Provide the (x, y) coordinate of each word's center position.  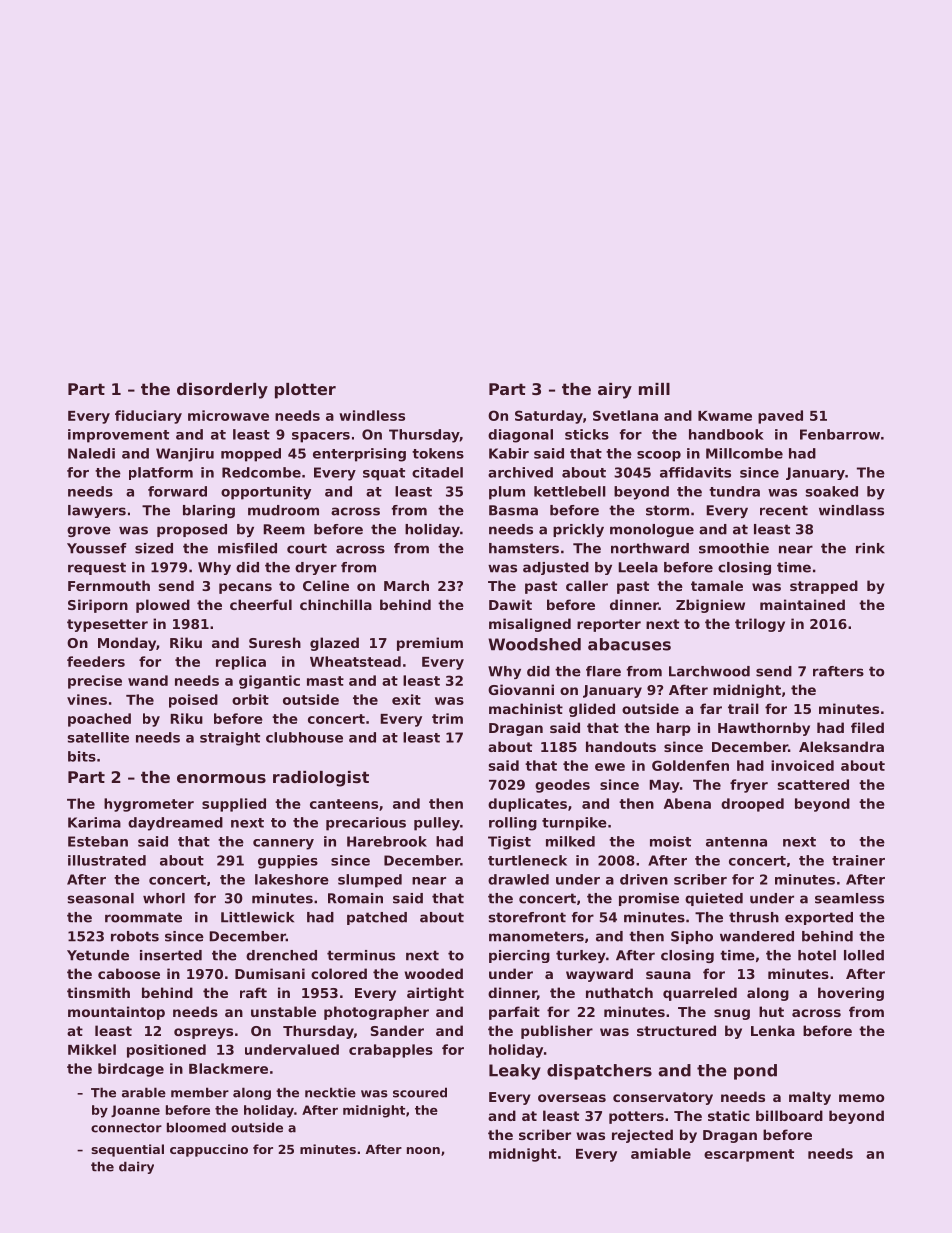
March (406, 585)
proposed (192, 530)
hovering (851, 994)
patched (377, 918)
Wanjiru (185, 455)
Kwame (725, 416)
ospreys (203, 1033)
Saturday (549, 417)
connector (126, 1128)
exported (819, 918)
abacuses (629, 644)
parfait (514, 1013)
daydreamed (175, 824)
